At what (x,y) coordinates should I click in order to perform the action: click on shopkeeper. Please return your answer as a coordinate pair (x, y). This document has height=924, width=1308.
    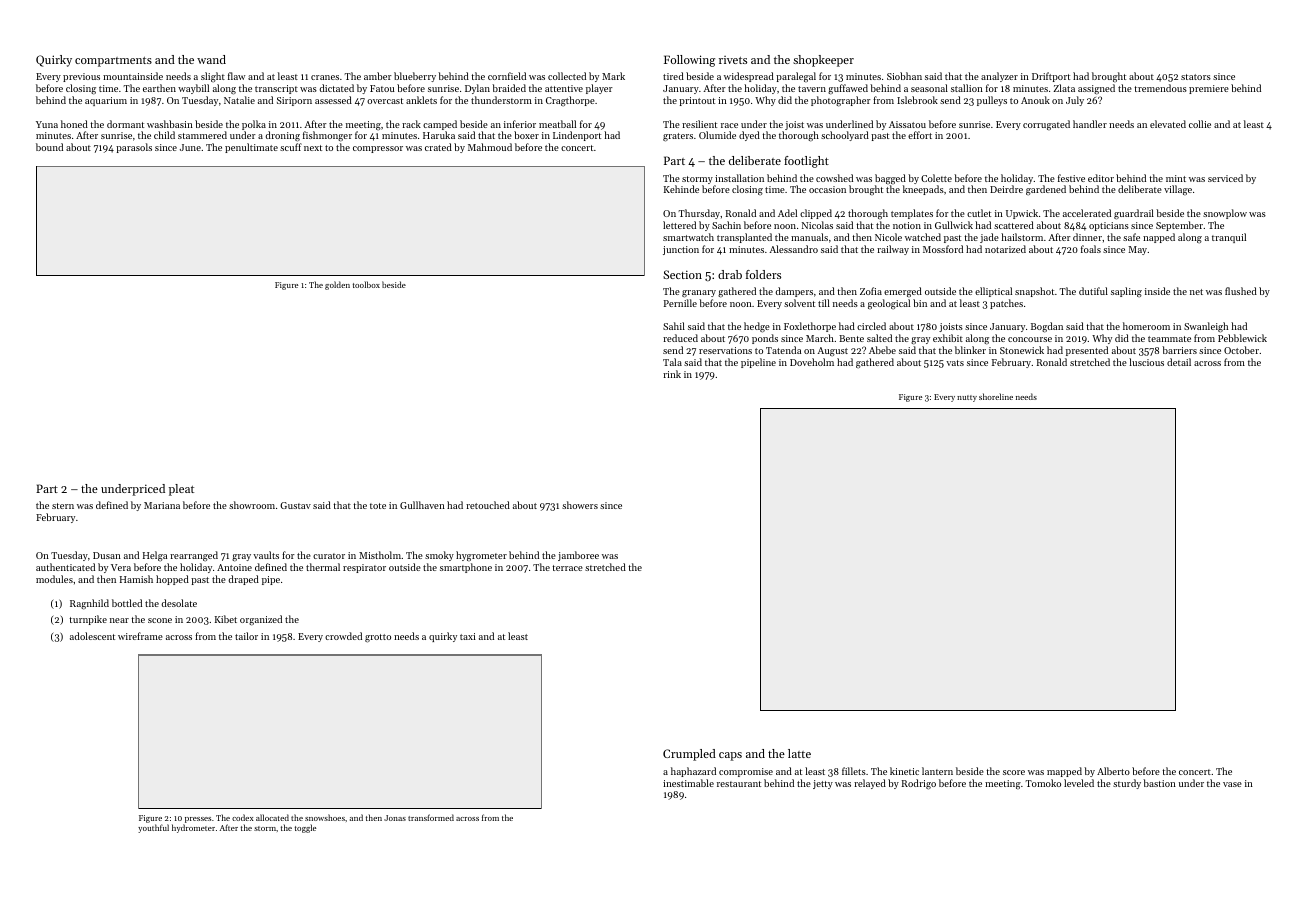
    Looking at the image, I should click on (823, 61).
